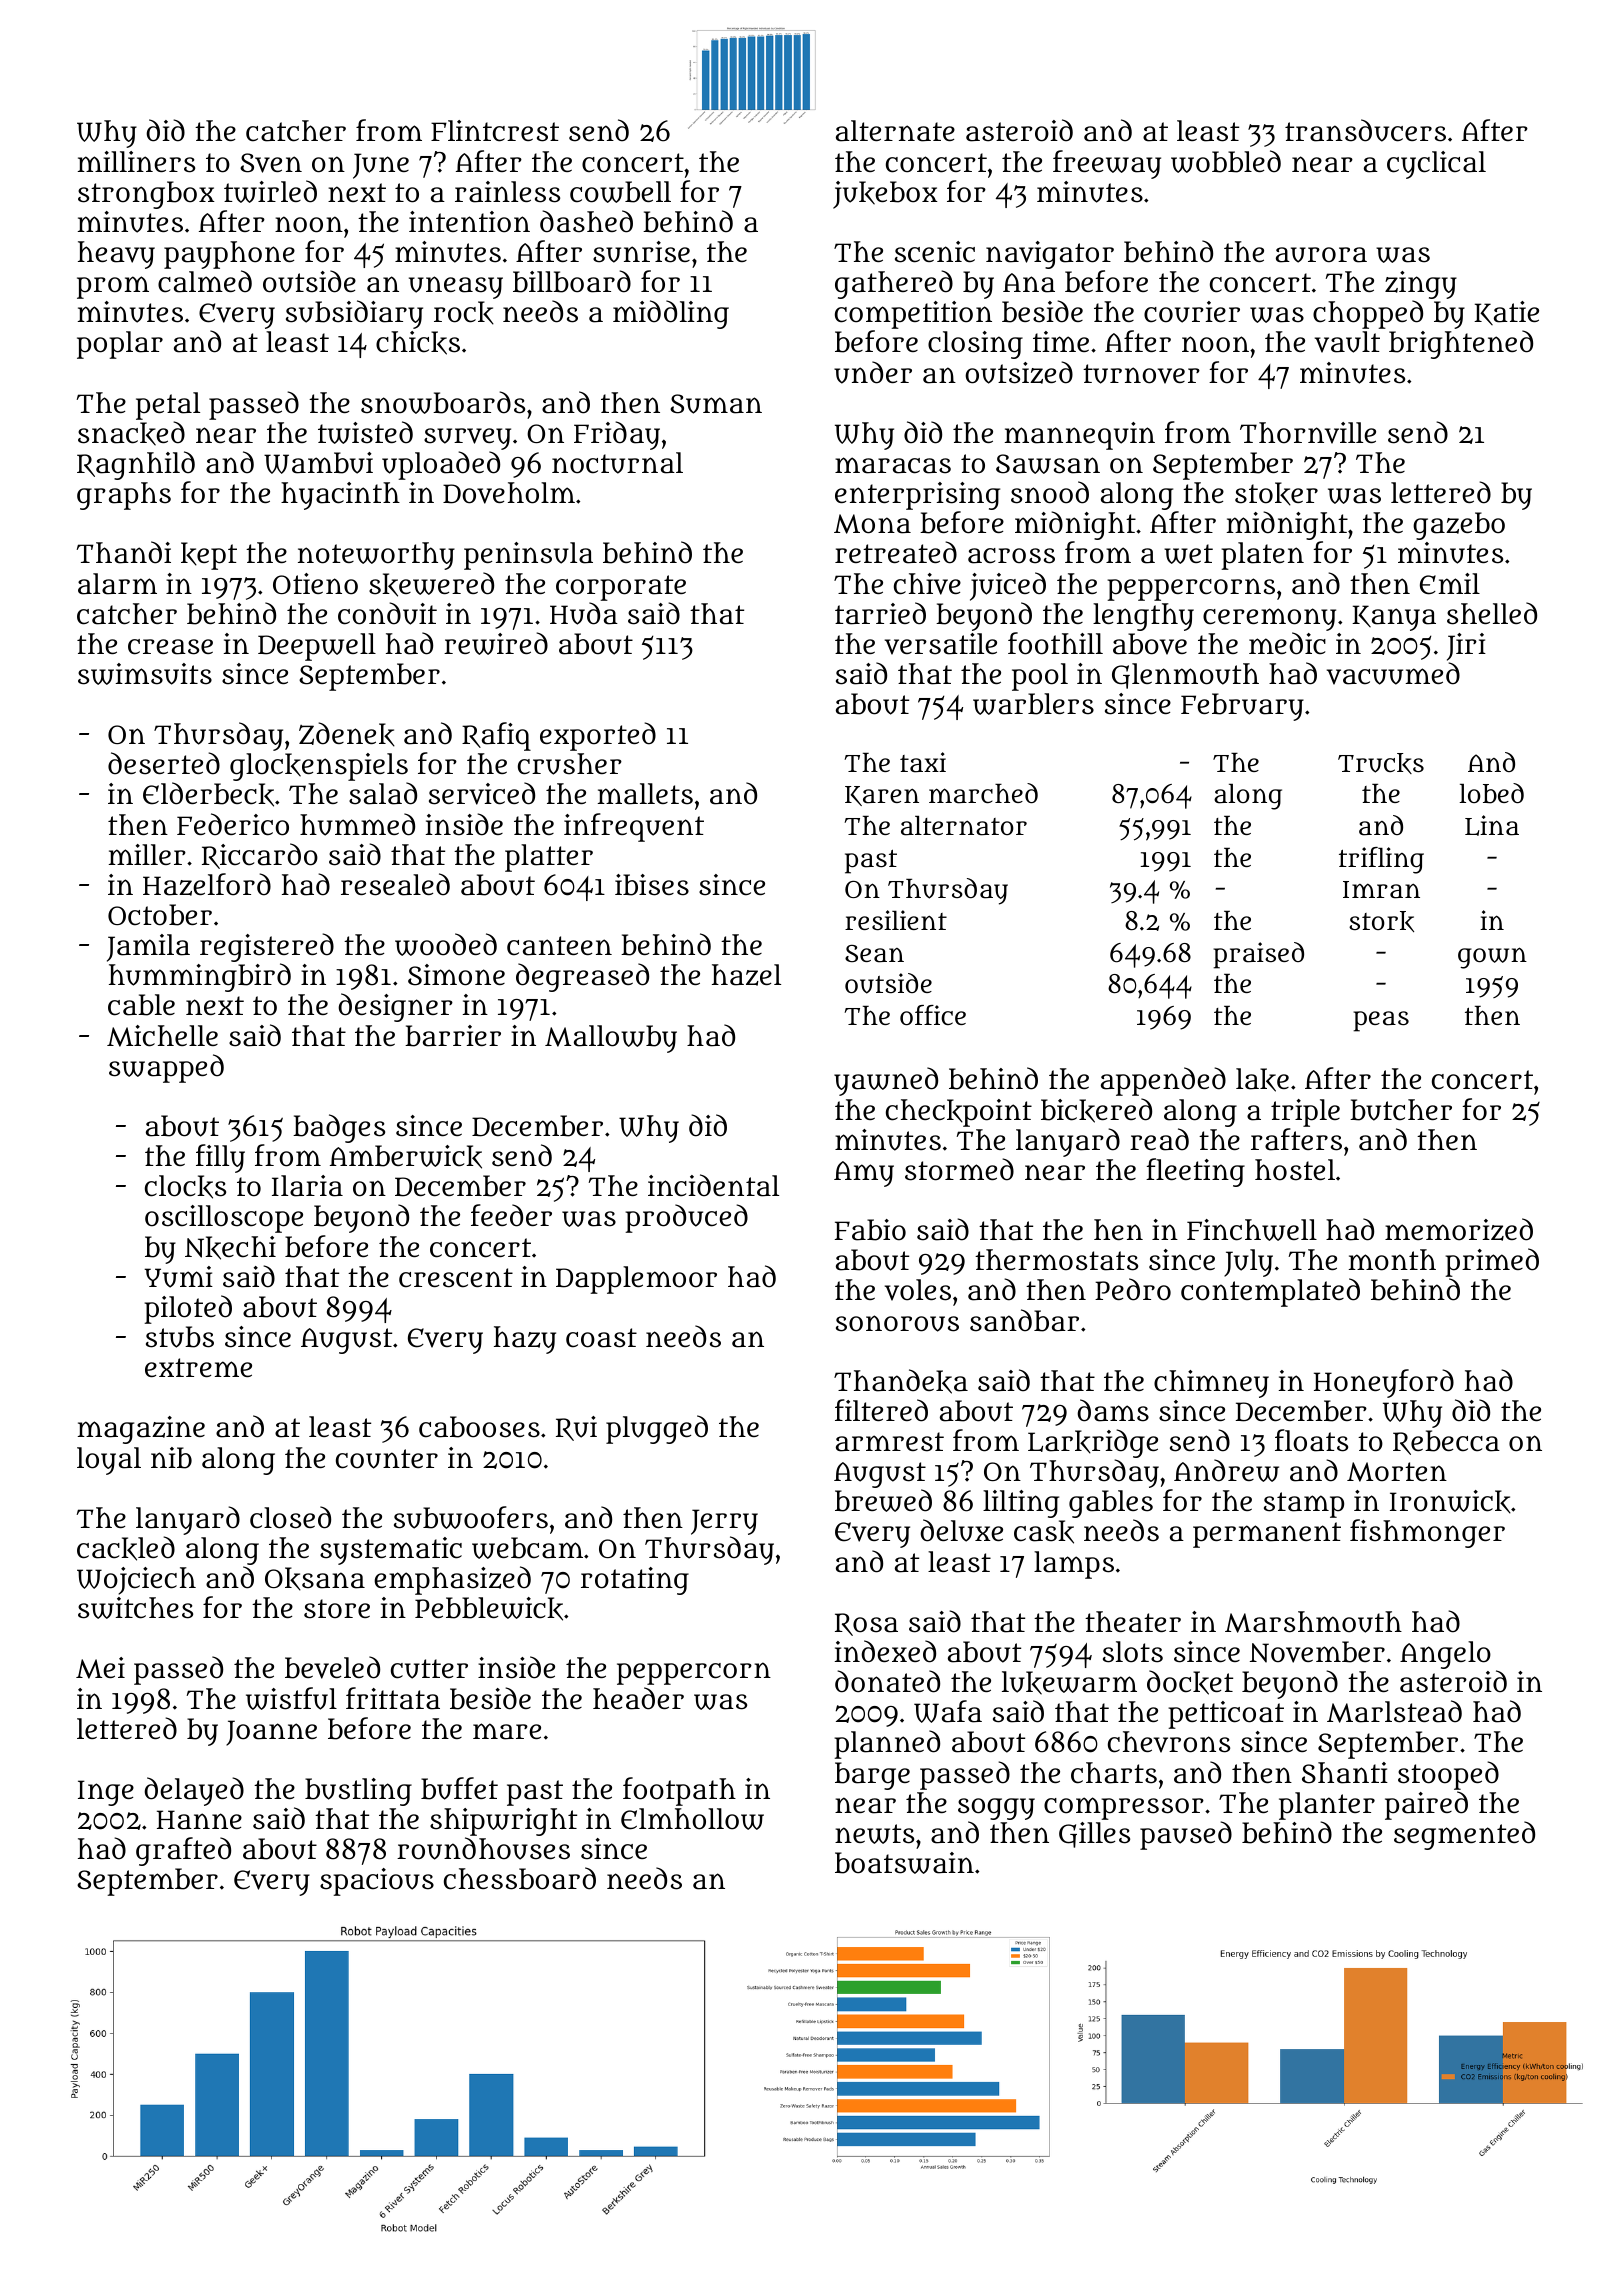 This page has width=1620, height=2292. Describe the element at coordinates (1347, 342) in the page. I see `vault` at that location.
